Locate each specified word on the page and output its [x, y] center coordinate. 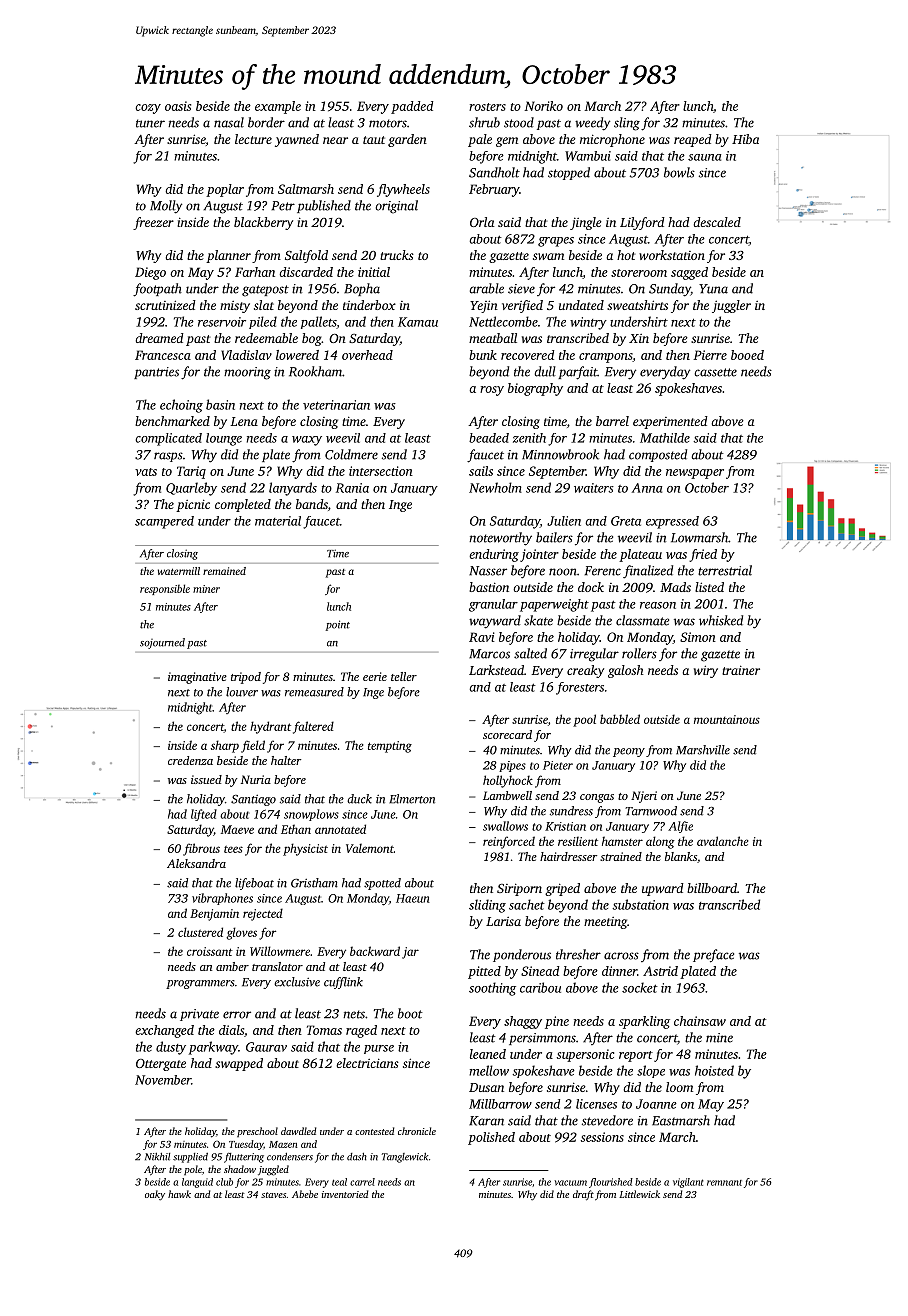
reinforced [509, 842]
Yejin [484, 306]
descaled [717, 222]
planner [228, 256]
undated [581, 305]
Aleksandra [196, 863]
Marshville [703, 750]
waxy [307, 441]
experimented [670, 422]
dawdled [298, 1131]
